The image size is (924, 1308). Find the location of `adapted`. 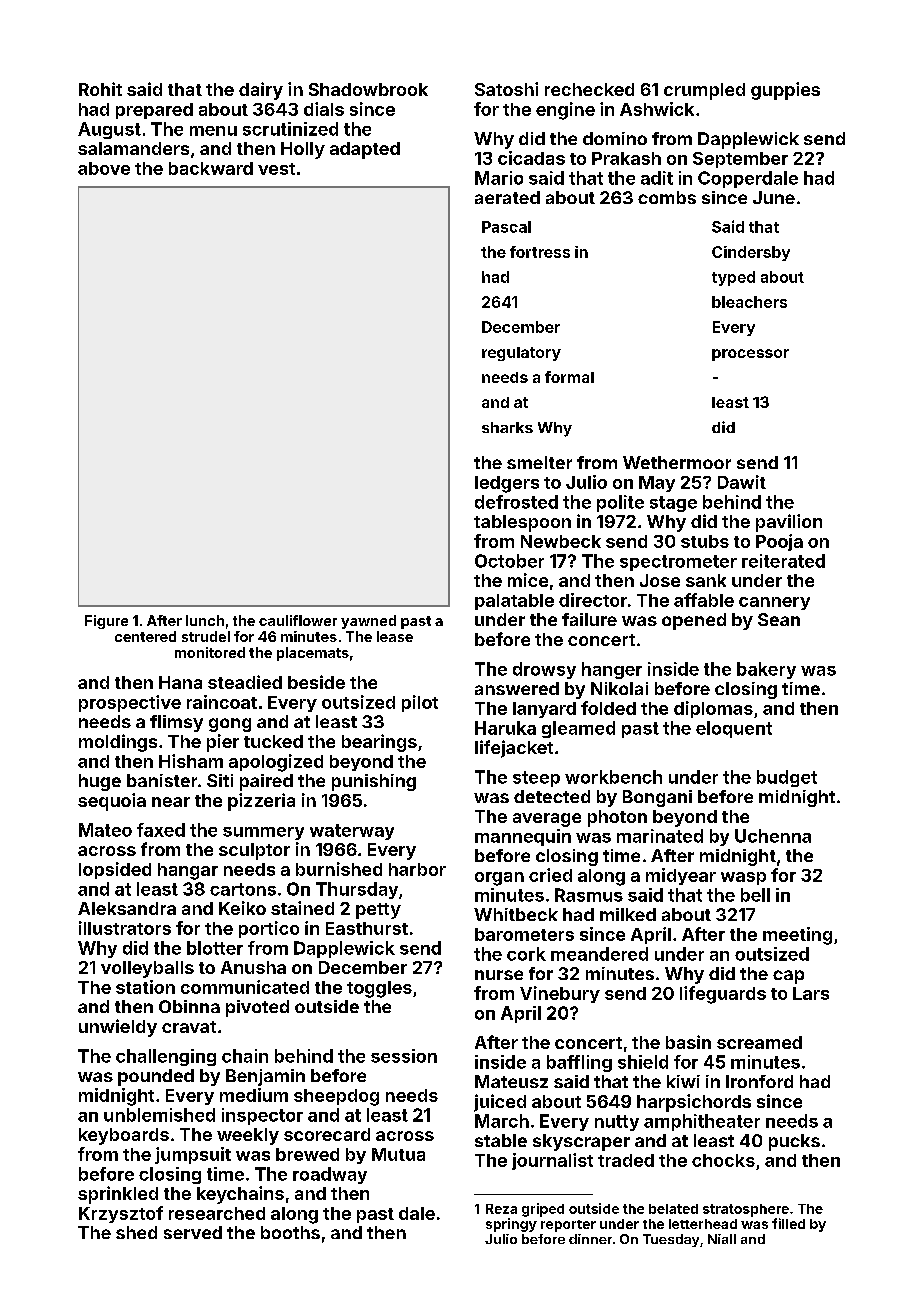

adapted is located at coordinates (365, 150).
